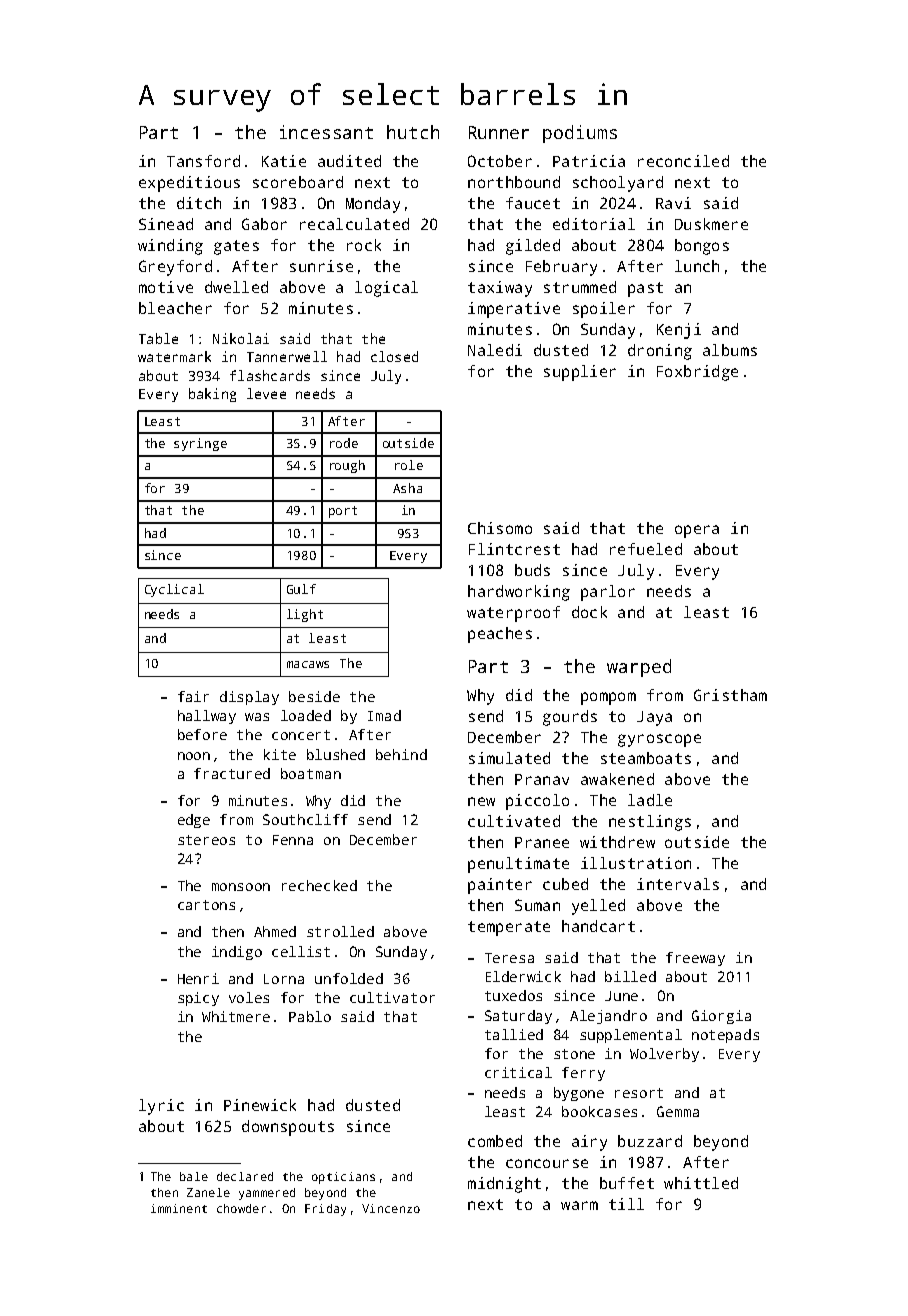  Describe the element at coordinates (413, 132) in the screenshot. I see `hutch` at that location.
